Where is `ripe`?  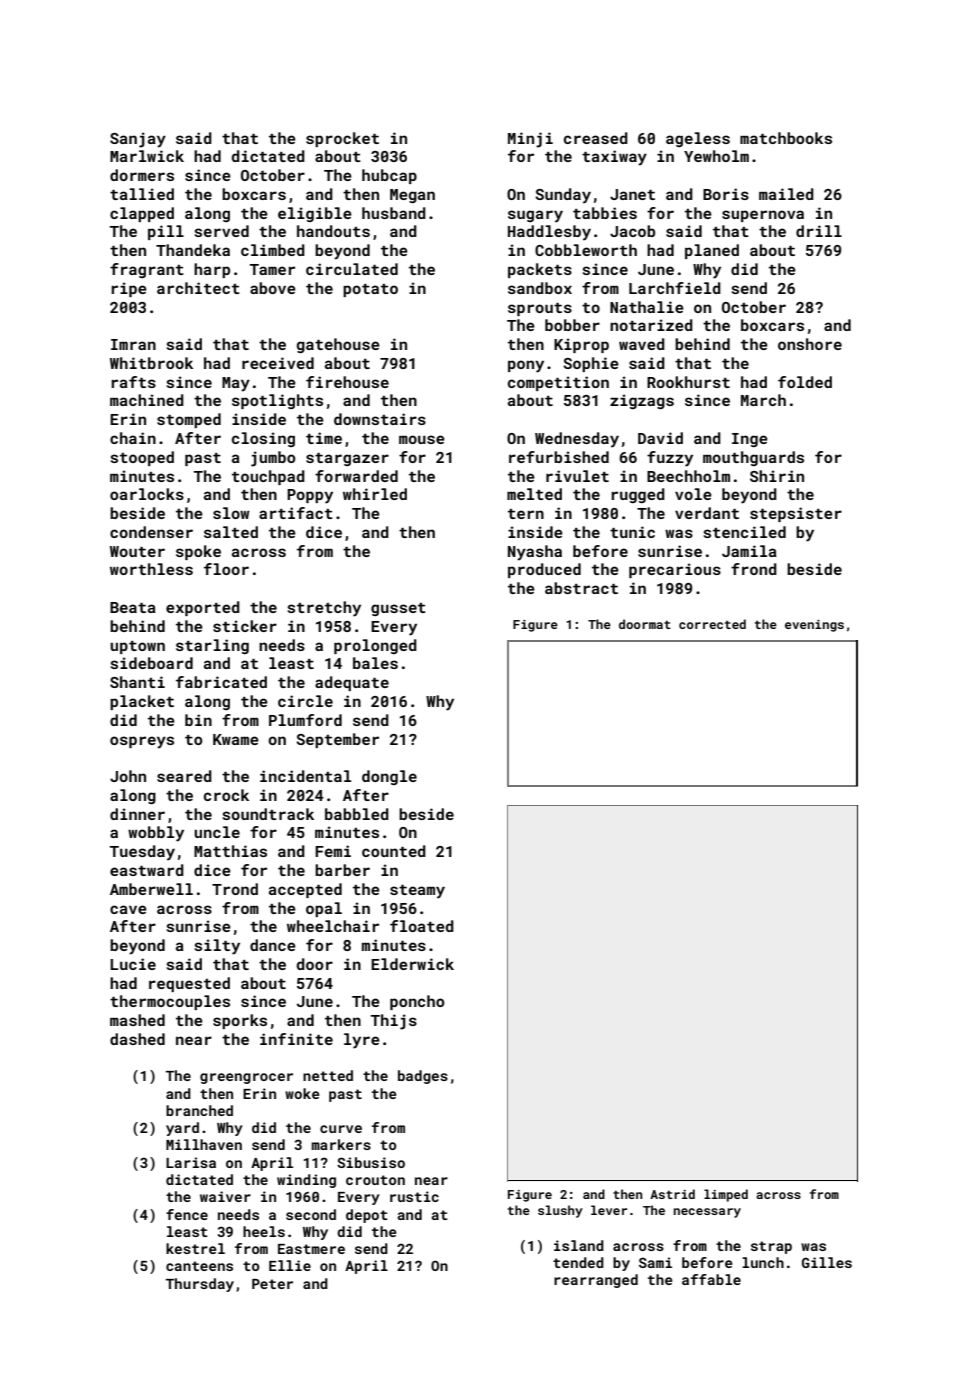
ripe is located at coordinates (129, 289).
